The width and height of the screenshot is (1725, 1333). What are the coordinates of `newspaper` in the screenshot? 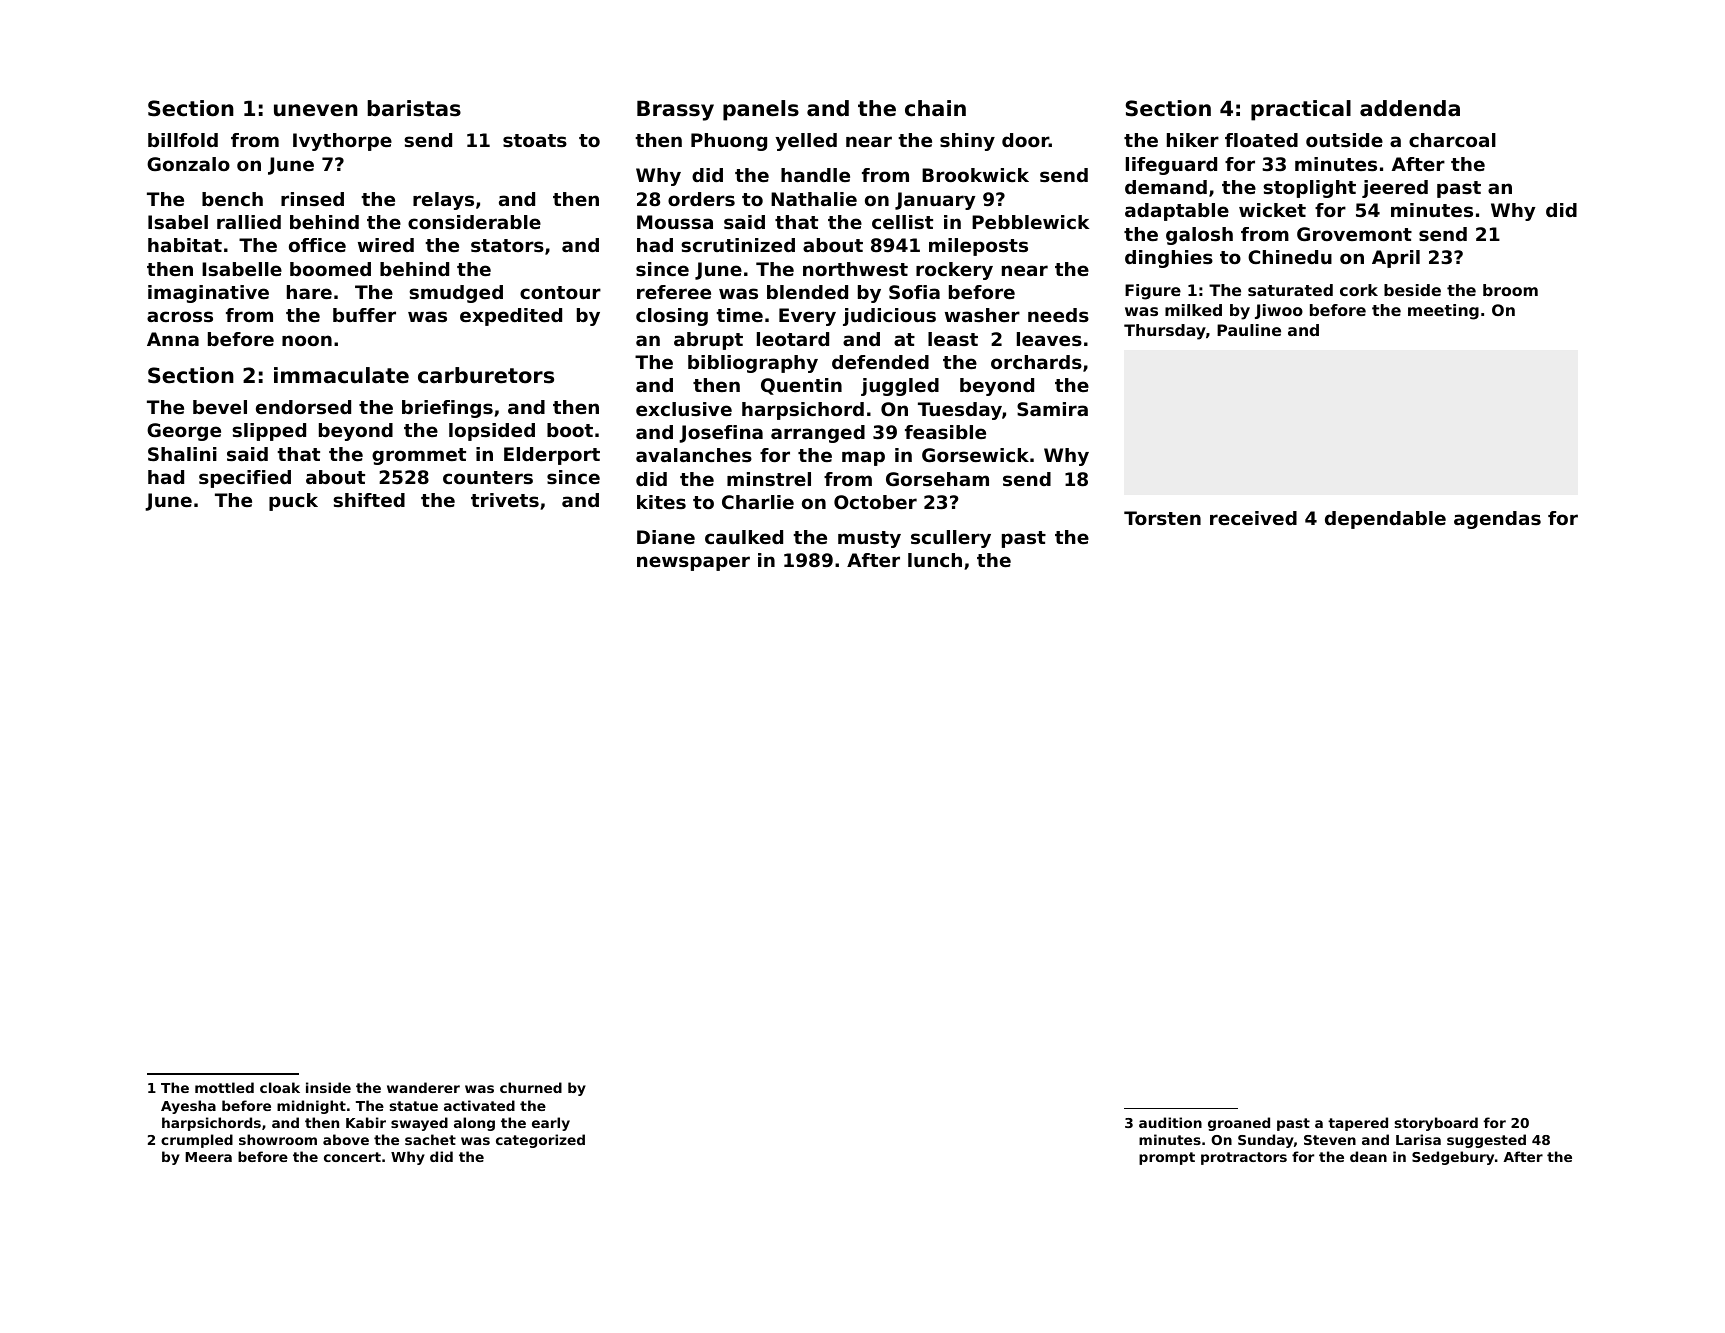 It's located at (693, 563).
